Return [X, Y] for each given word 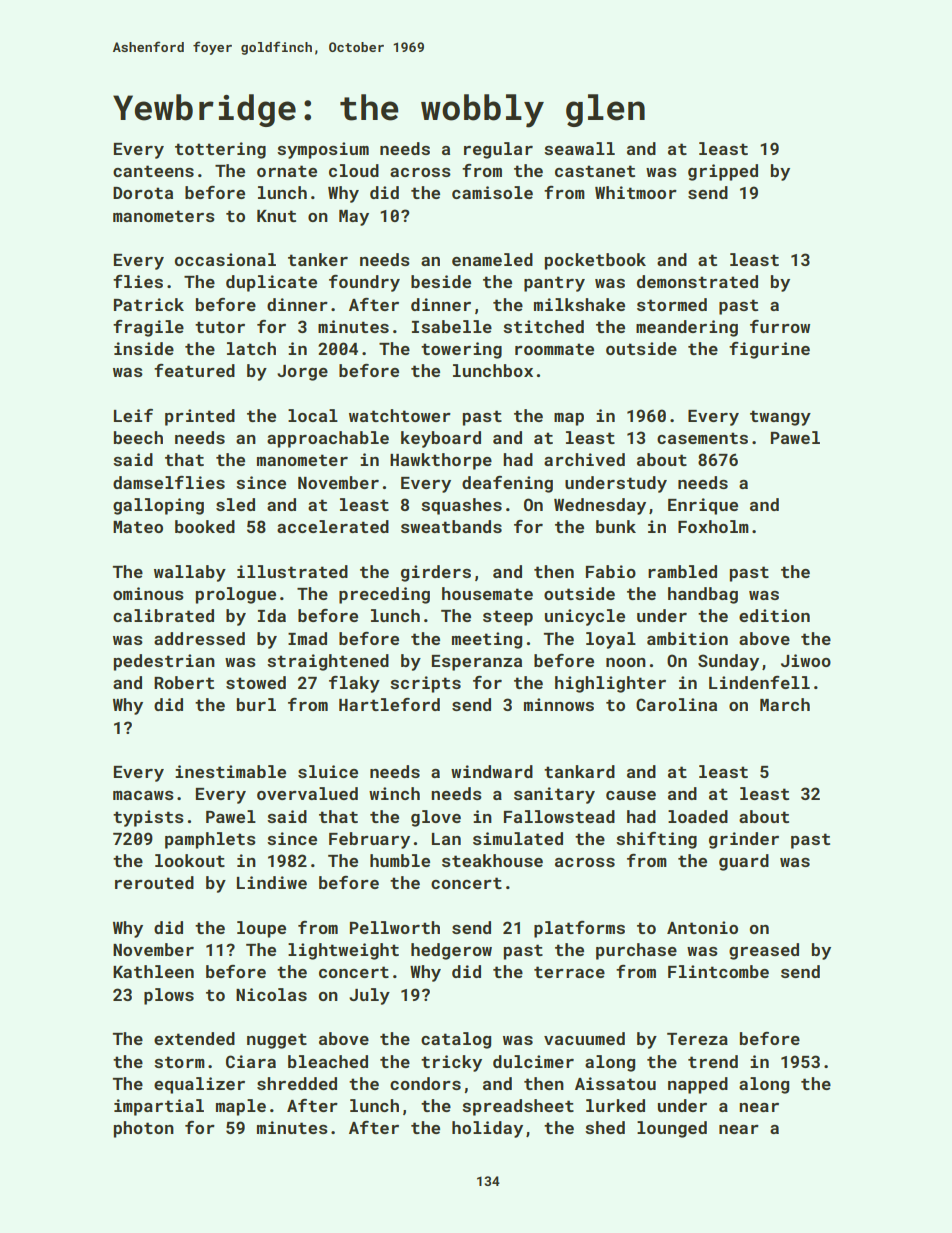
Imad [307, 638]
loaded [698, 816]
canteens [153, 171]
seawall [579, 148]
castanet [595, 171]
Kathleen [153, 971]
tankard [579, 771]
